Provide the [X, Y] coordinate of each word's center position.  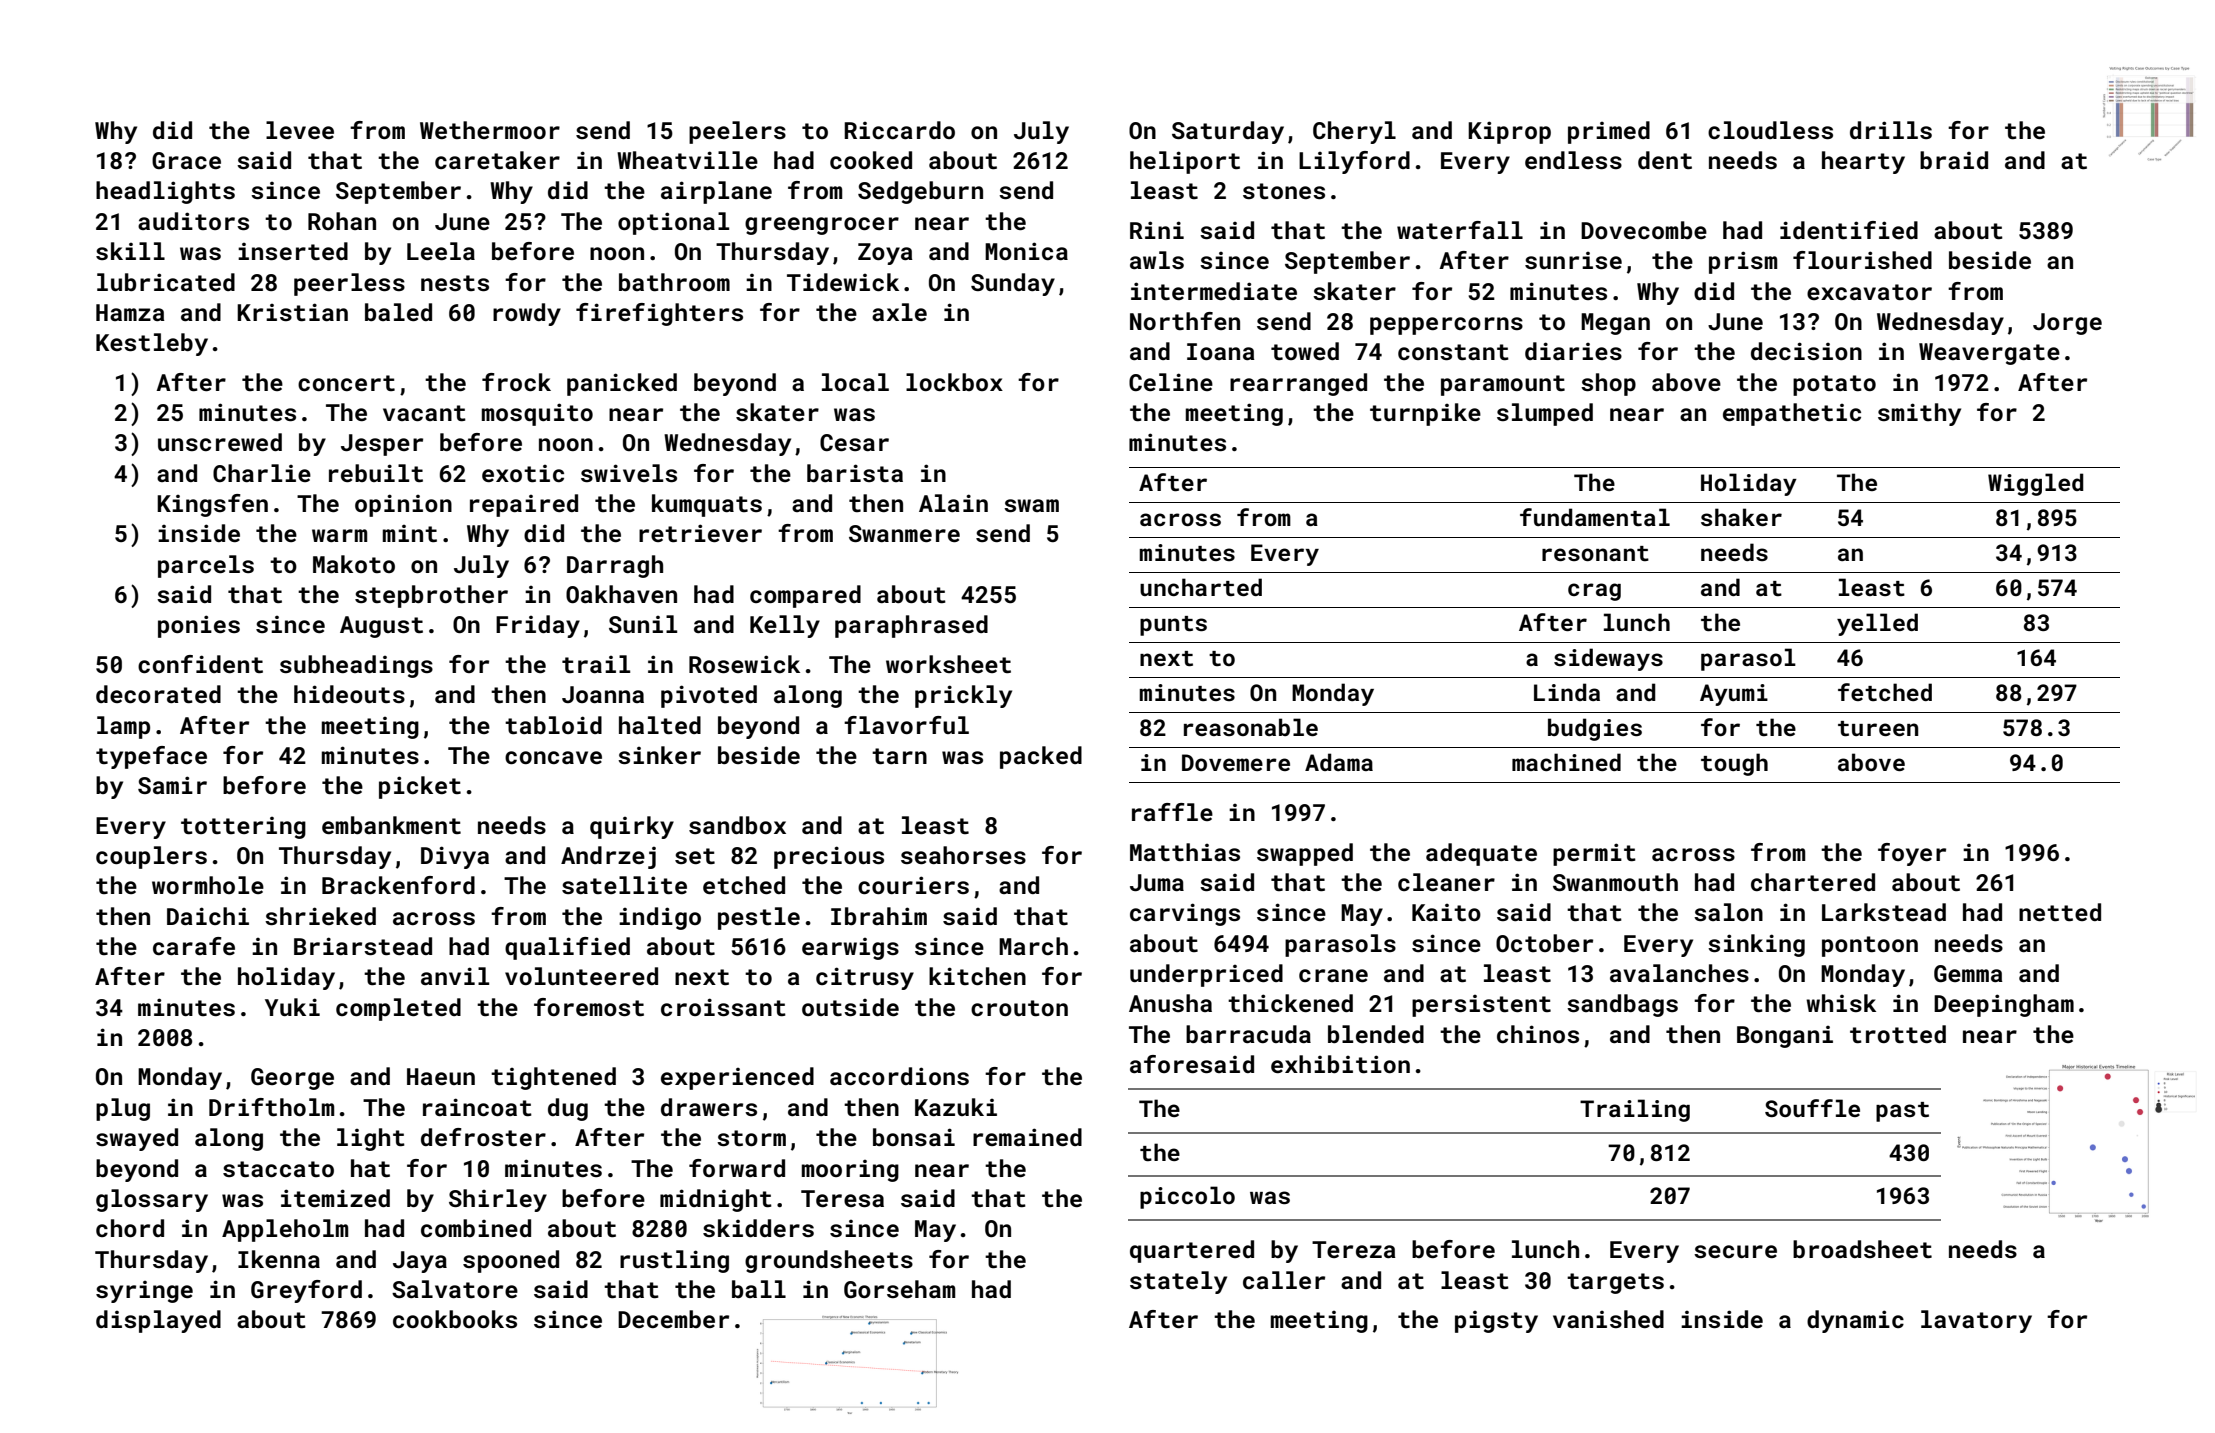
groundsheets [829, 1261]
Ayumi [1734, 695]
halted [660, 725]
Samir [172, 785]
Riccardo [899, 130]
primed [1609, 132]
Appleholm [285, 1230]
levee [300, 130]
